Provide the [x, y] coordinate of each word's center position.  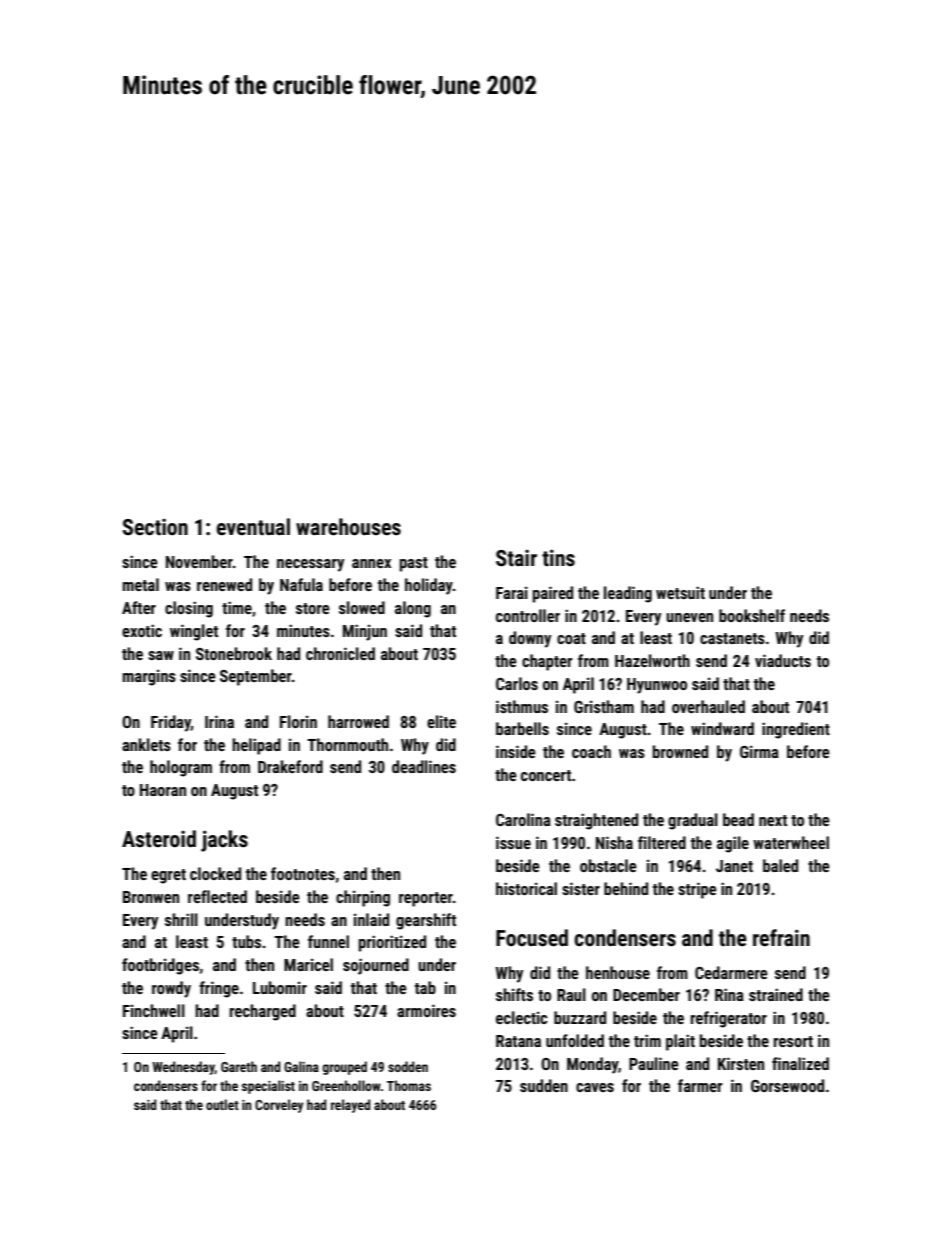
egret [168, 876]
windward [722, 728]
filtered [662, 842]
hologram [181, 768]
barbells [522, 728]
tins [558, 558]
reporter [426, 899]
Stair [516, 558]
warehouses [348, 527]
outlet [222, 1104]
